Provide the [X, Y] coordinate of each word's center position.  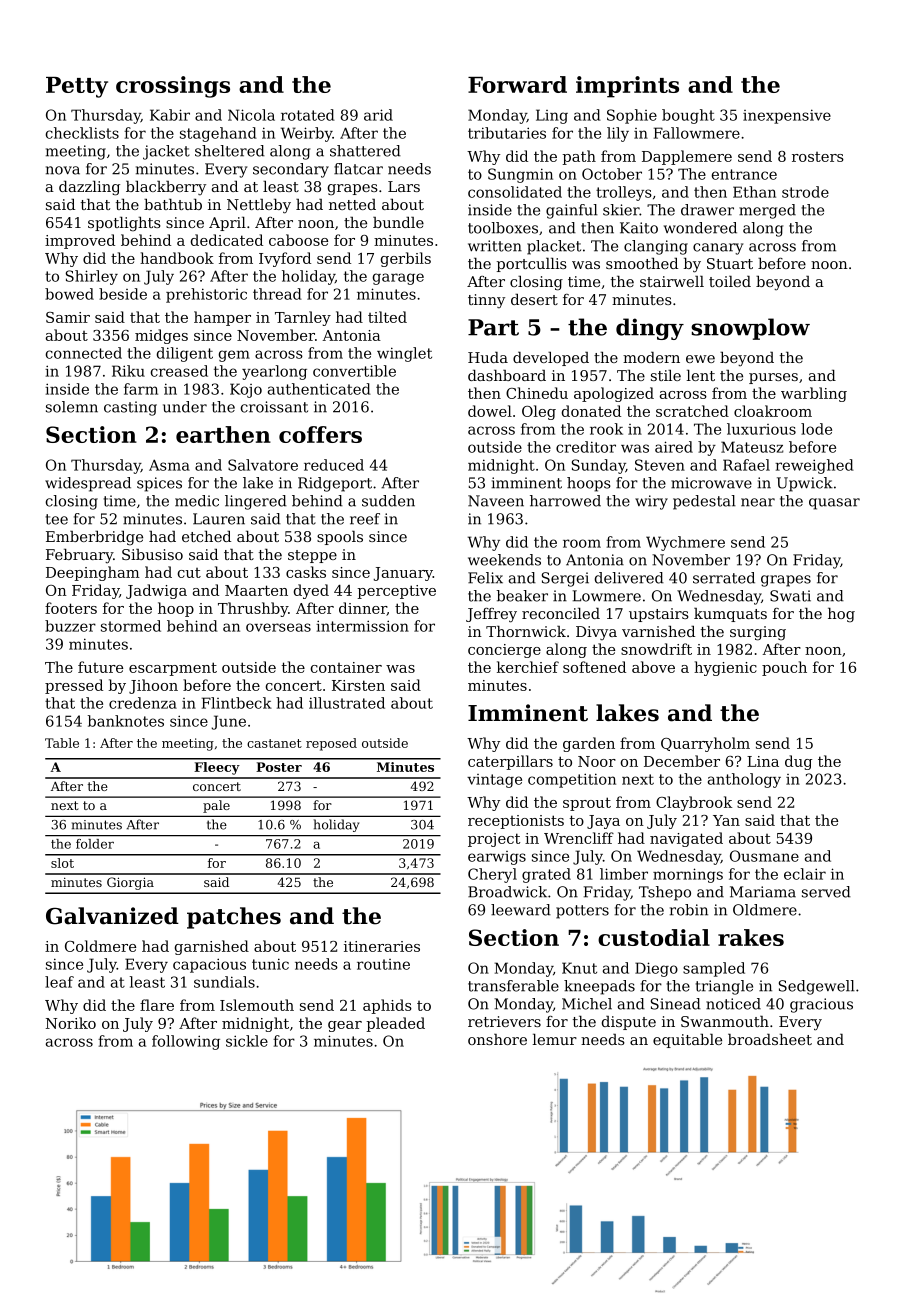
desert [534, 299]
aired [674, 447]
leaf [59, 982]
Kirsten [358, 685]
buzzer [70, 626]
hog [841, 615]
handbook [177, 258]
